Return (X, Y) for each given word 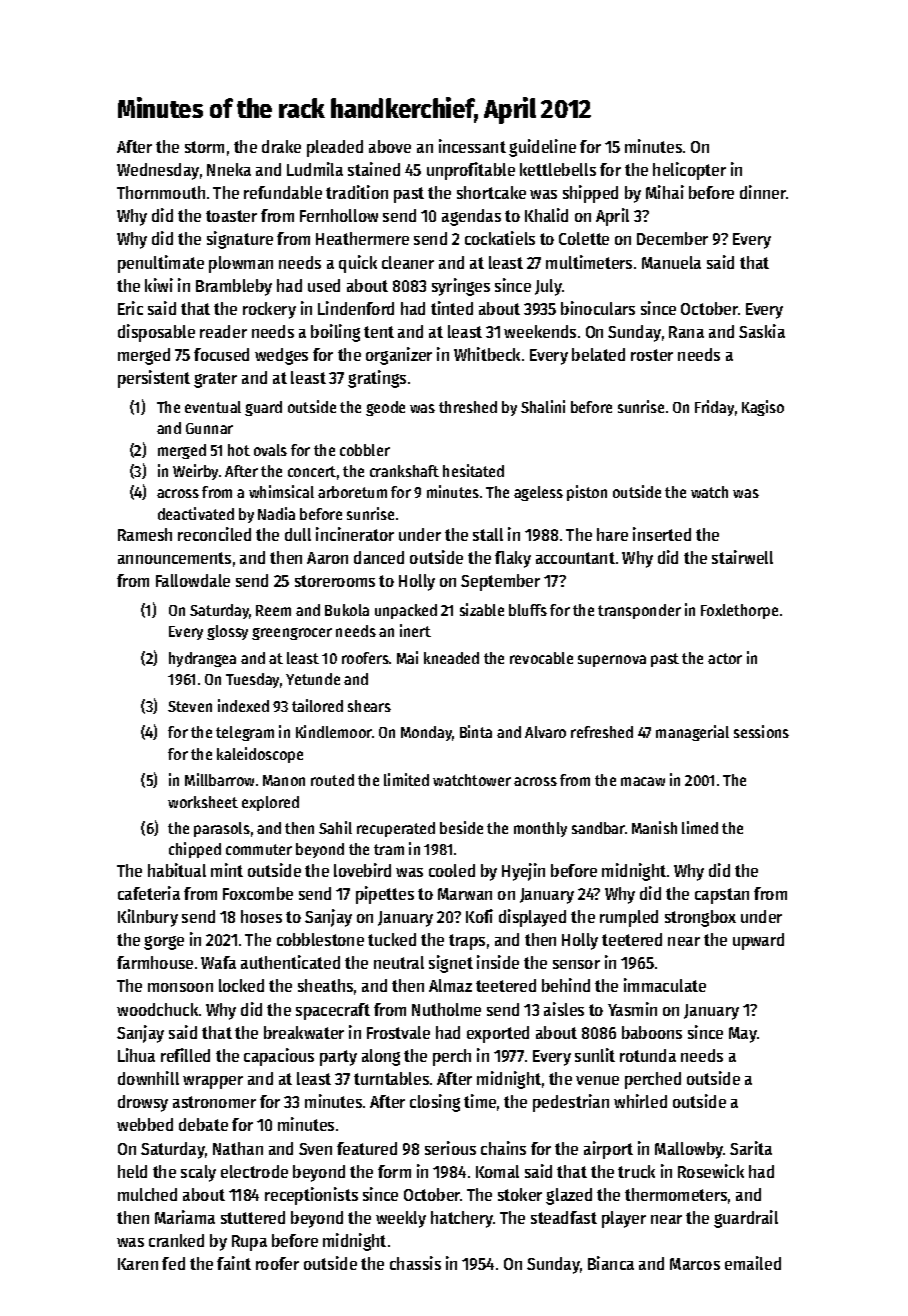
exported (498, 1034)
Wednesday (158, 171)
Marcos (695, 1264)
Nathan (238, 1148)
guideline (542, 148)
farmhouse (155, 962)
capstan (722, 896)
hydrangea (202, 659)
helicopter (689, 171)
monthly (540, 829)
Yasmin (632, 1009)
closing (435, 1103)
